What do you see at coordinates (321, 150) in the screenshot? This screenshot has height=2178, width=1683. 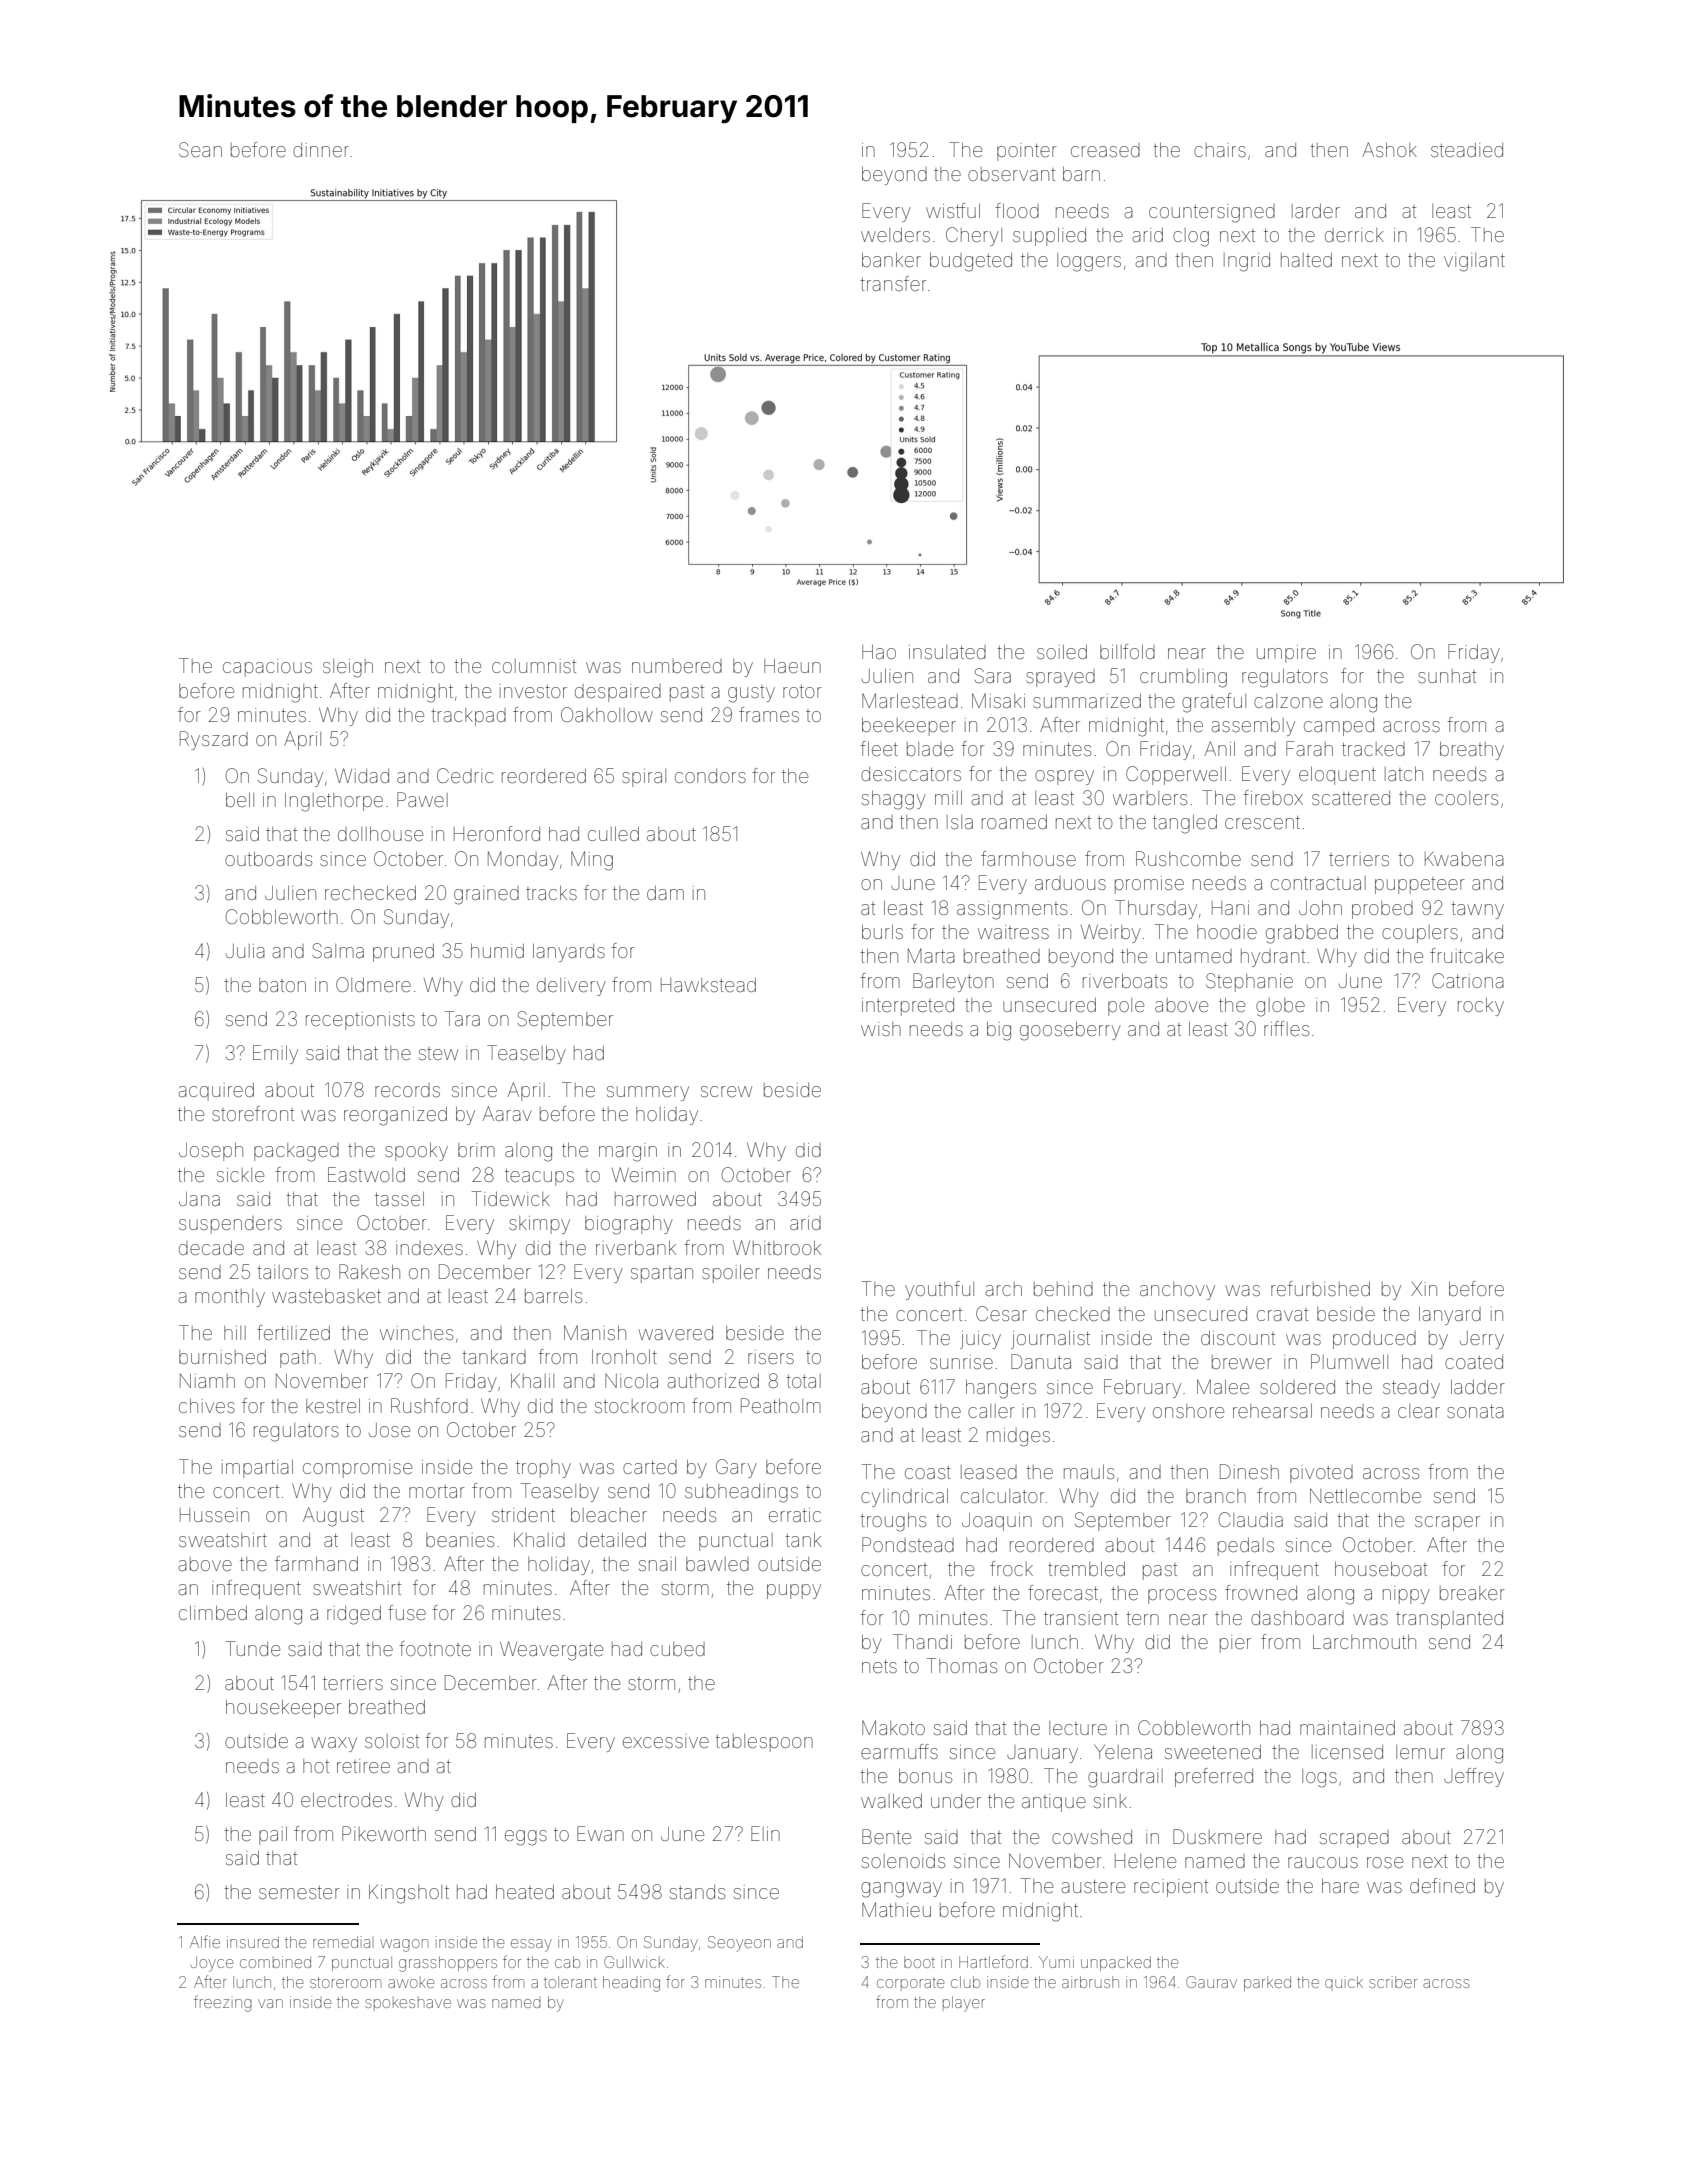 I see `dinner` at bounding box center [321, 150].
